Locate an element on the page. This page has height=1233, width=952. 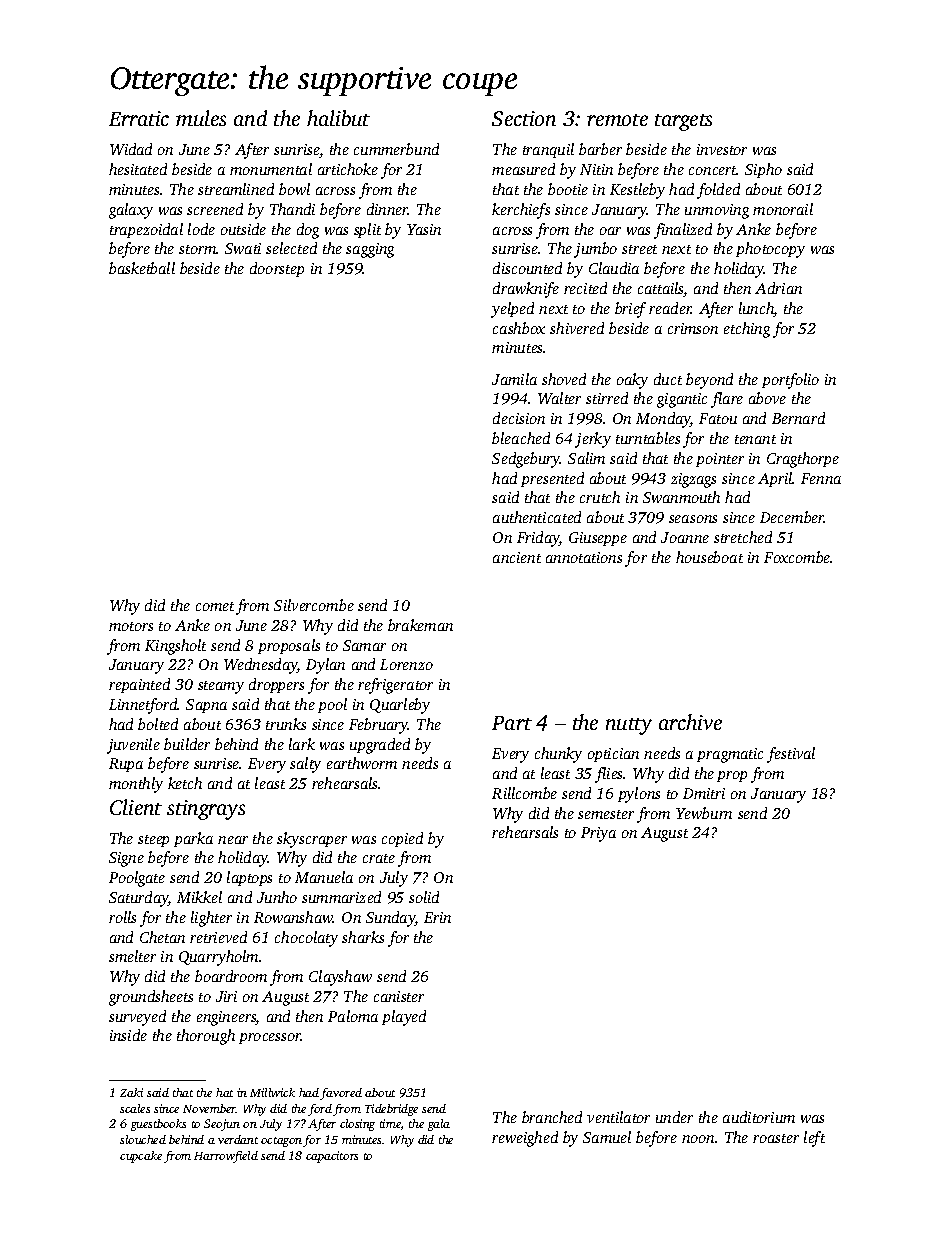
photocopy is located at coordinates (770, 250).
